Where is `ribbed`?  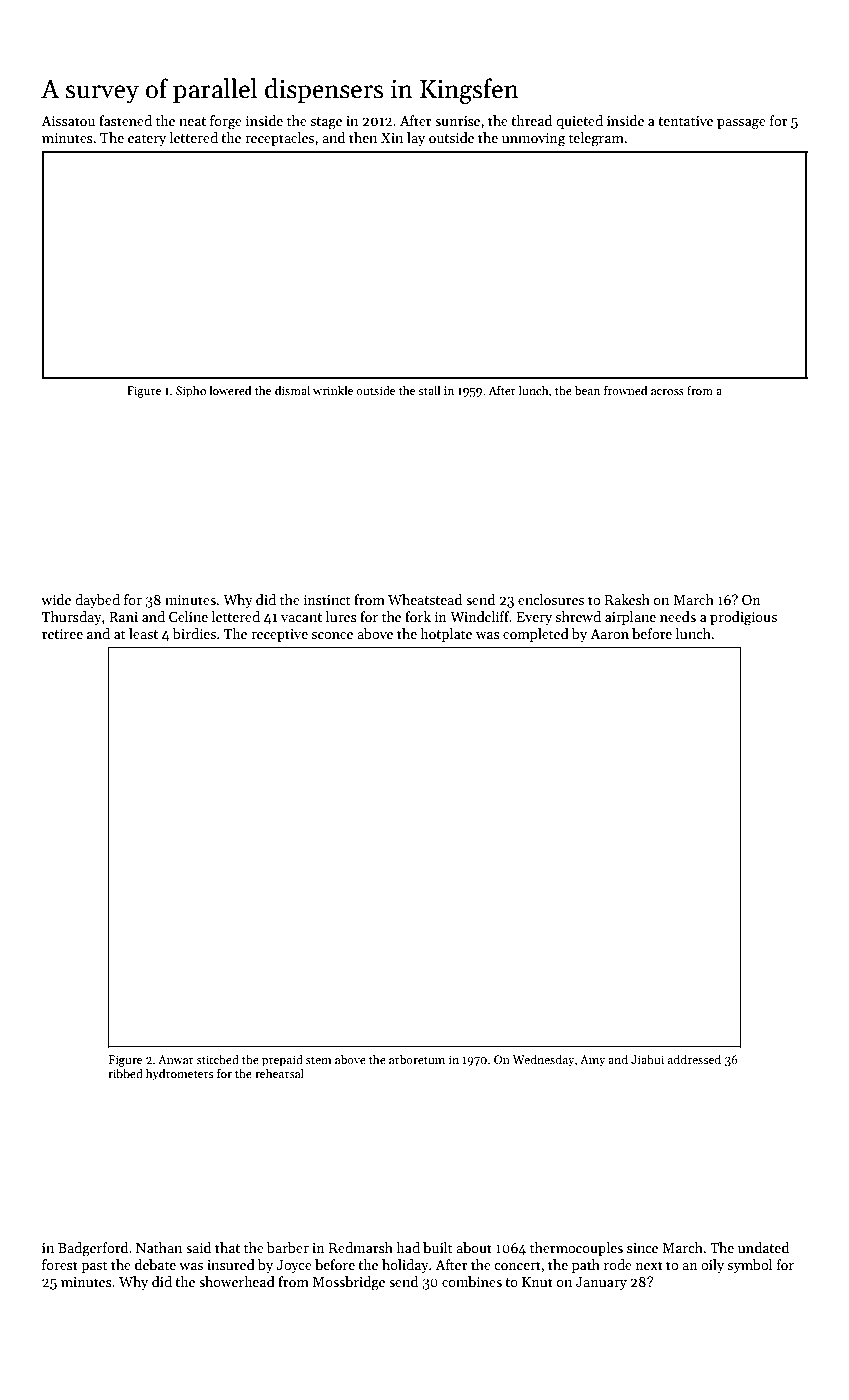
ribbed is located at coordinates (125, 1073).
